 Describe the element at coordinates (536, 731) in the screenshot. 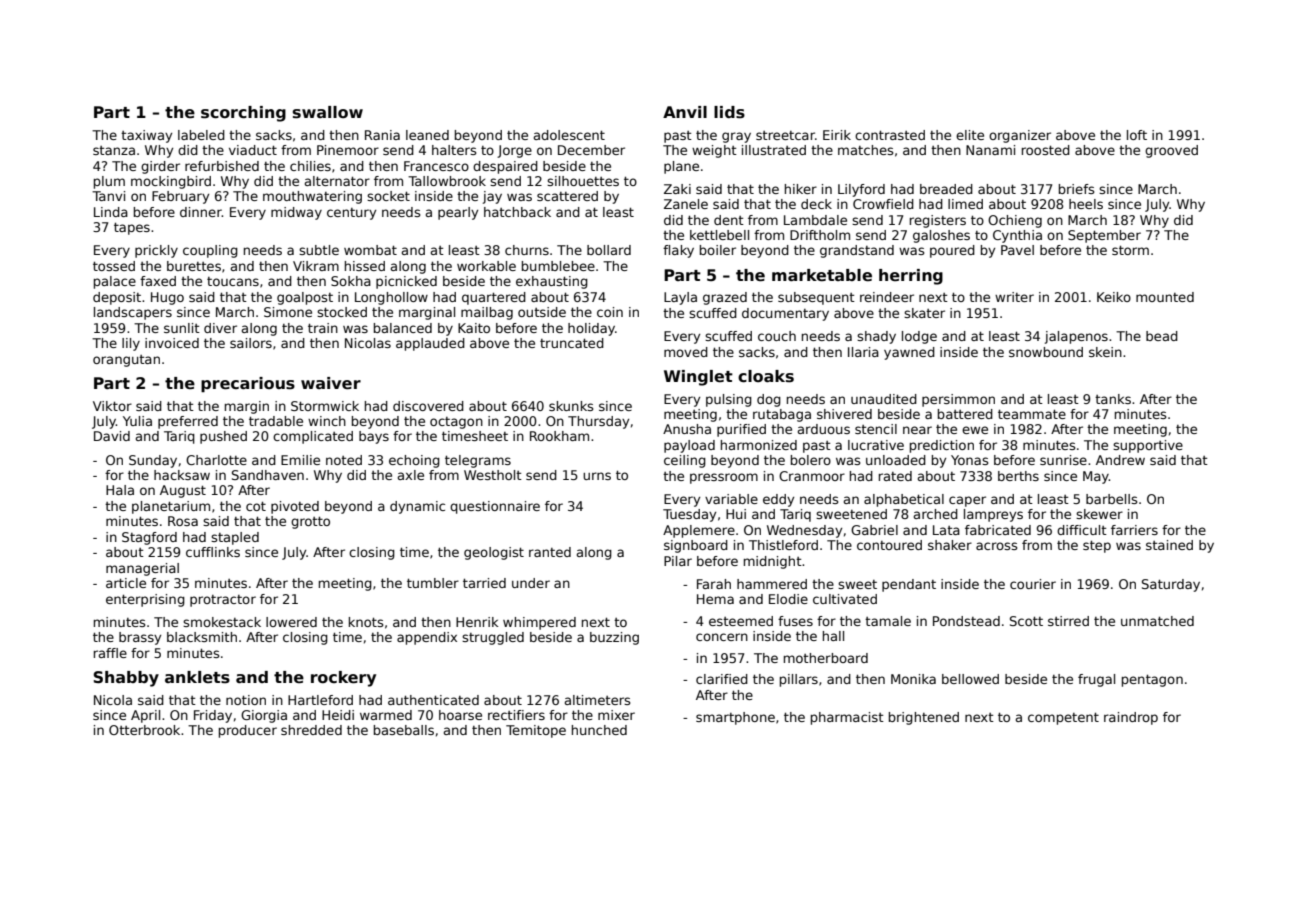

I see `Temitope` at that location.
